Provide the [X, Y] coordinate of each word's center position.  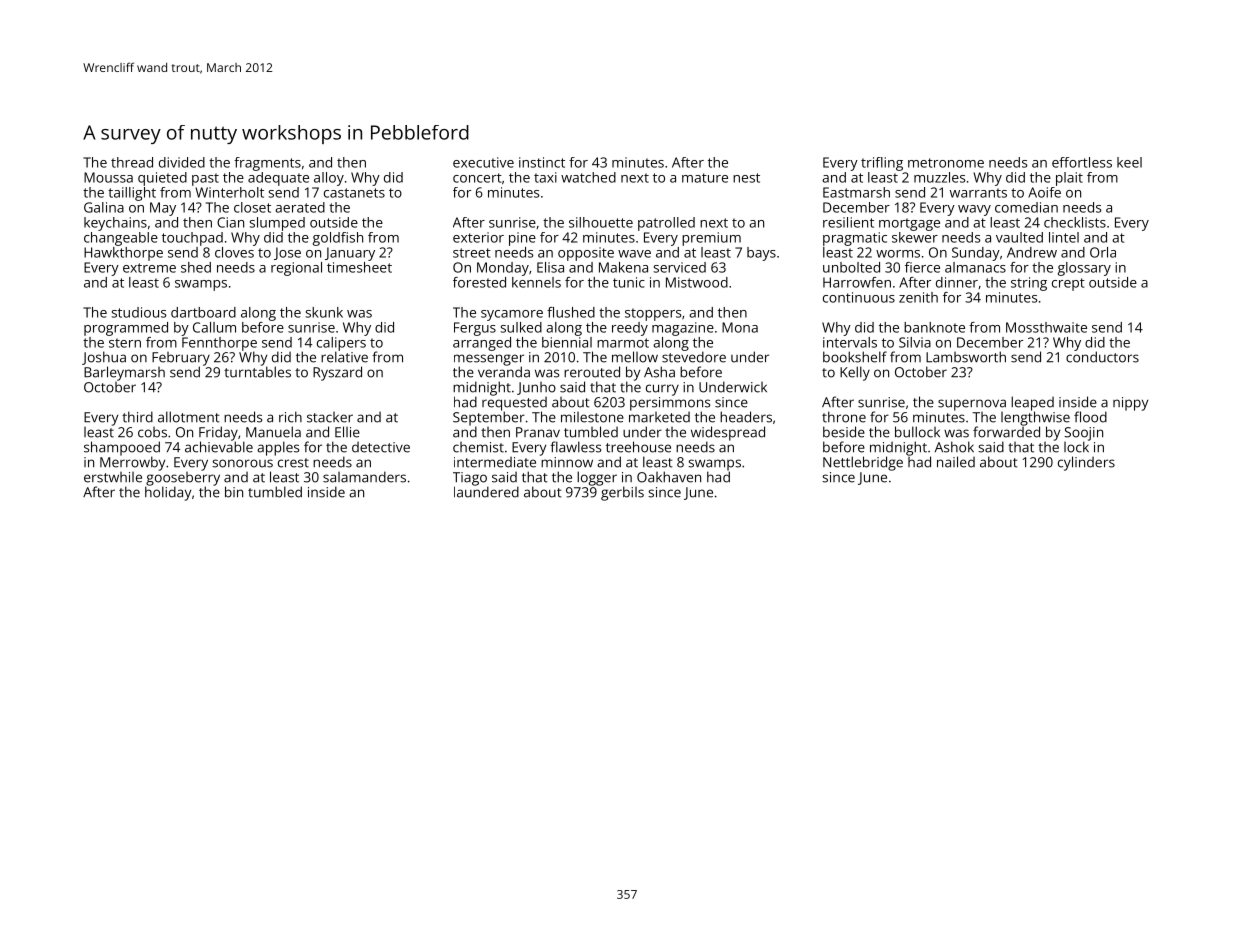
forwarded [1006, 432]
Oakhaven [669, 477]
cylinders [1086, 463]
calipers [341, 344]
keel [1129, 162]
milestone [592, 417]
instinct [542, 162]
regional [296, 269]
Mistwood [697, 282]
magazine [683, 329]
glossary [1084, 269]
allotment [189, 417]
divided [182, 162]
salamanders [364, 477]
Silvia [915, 342]
